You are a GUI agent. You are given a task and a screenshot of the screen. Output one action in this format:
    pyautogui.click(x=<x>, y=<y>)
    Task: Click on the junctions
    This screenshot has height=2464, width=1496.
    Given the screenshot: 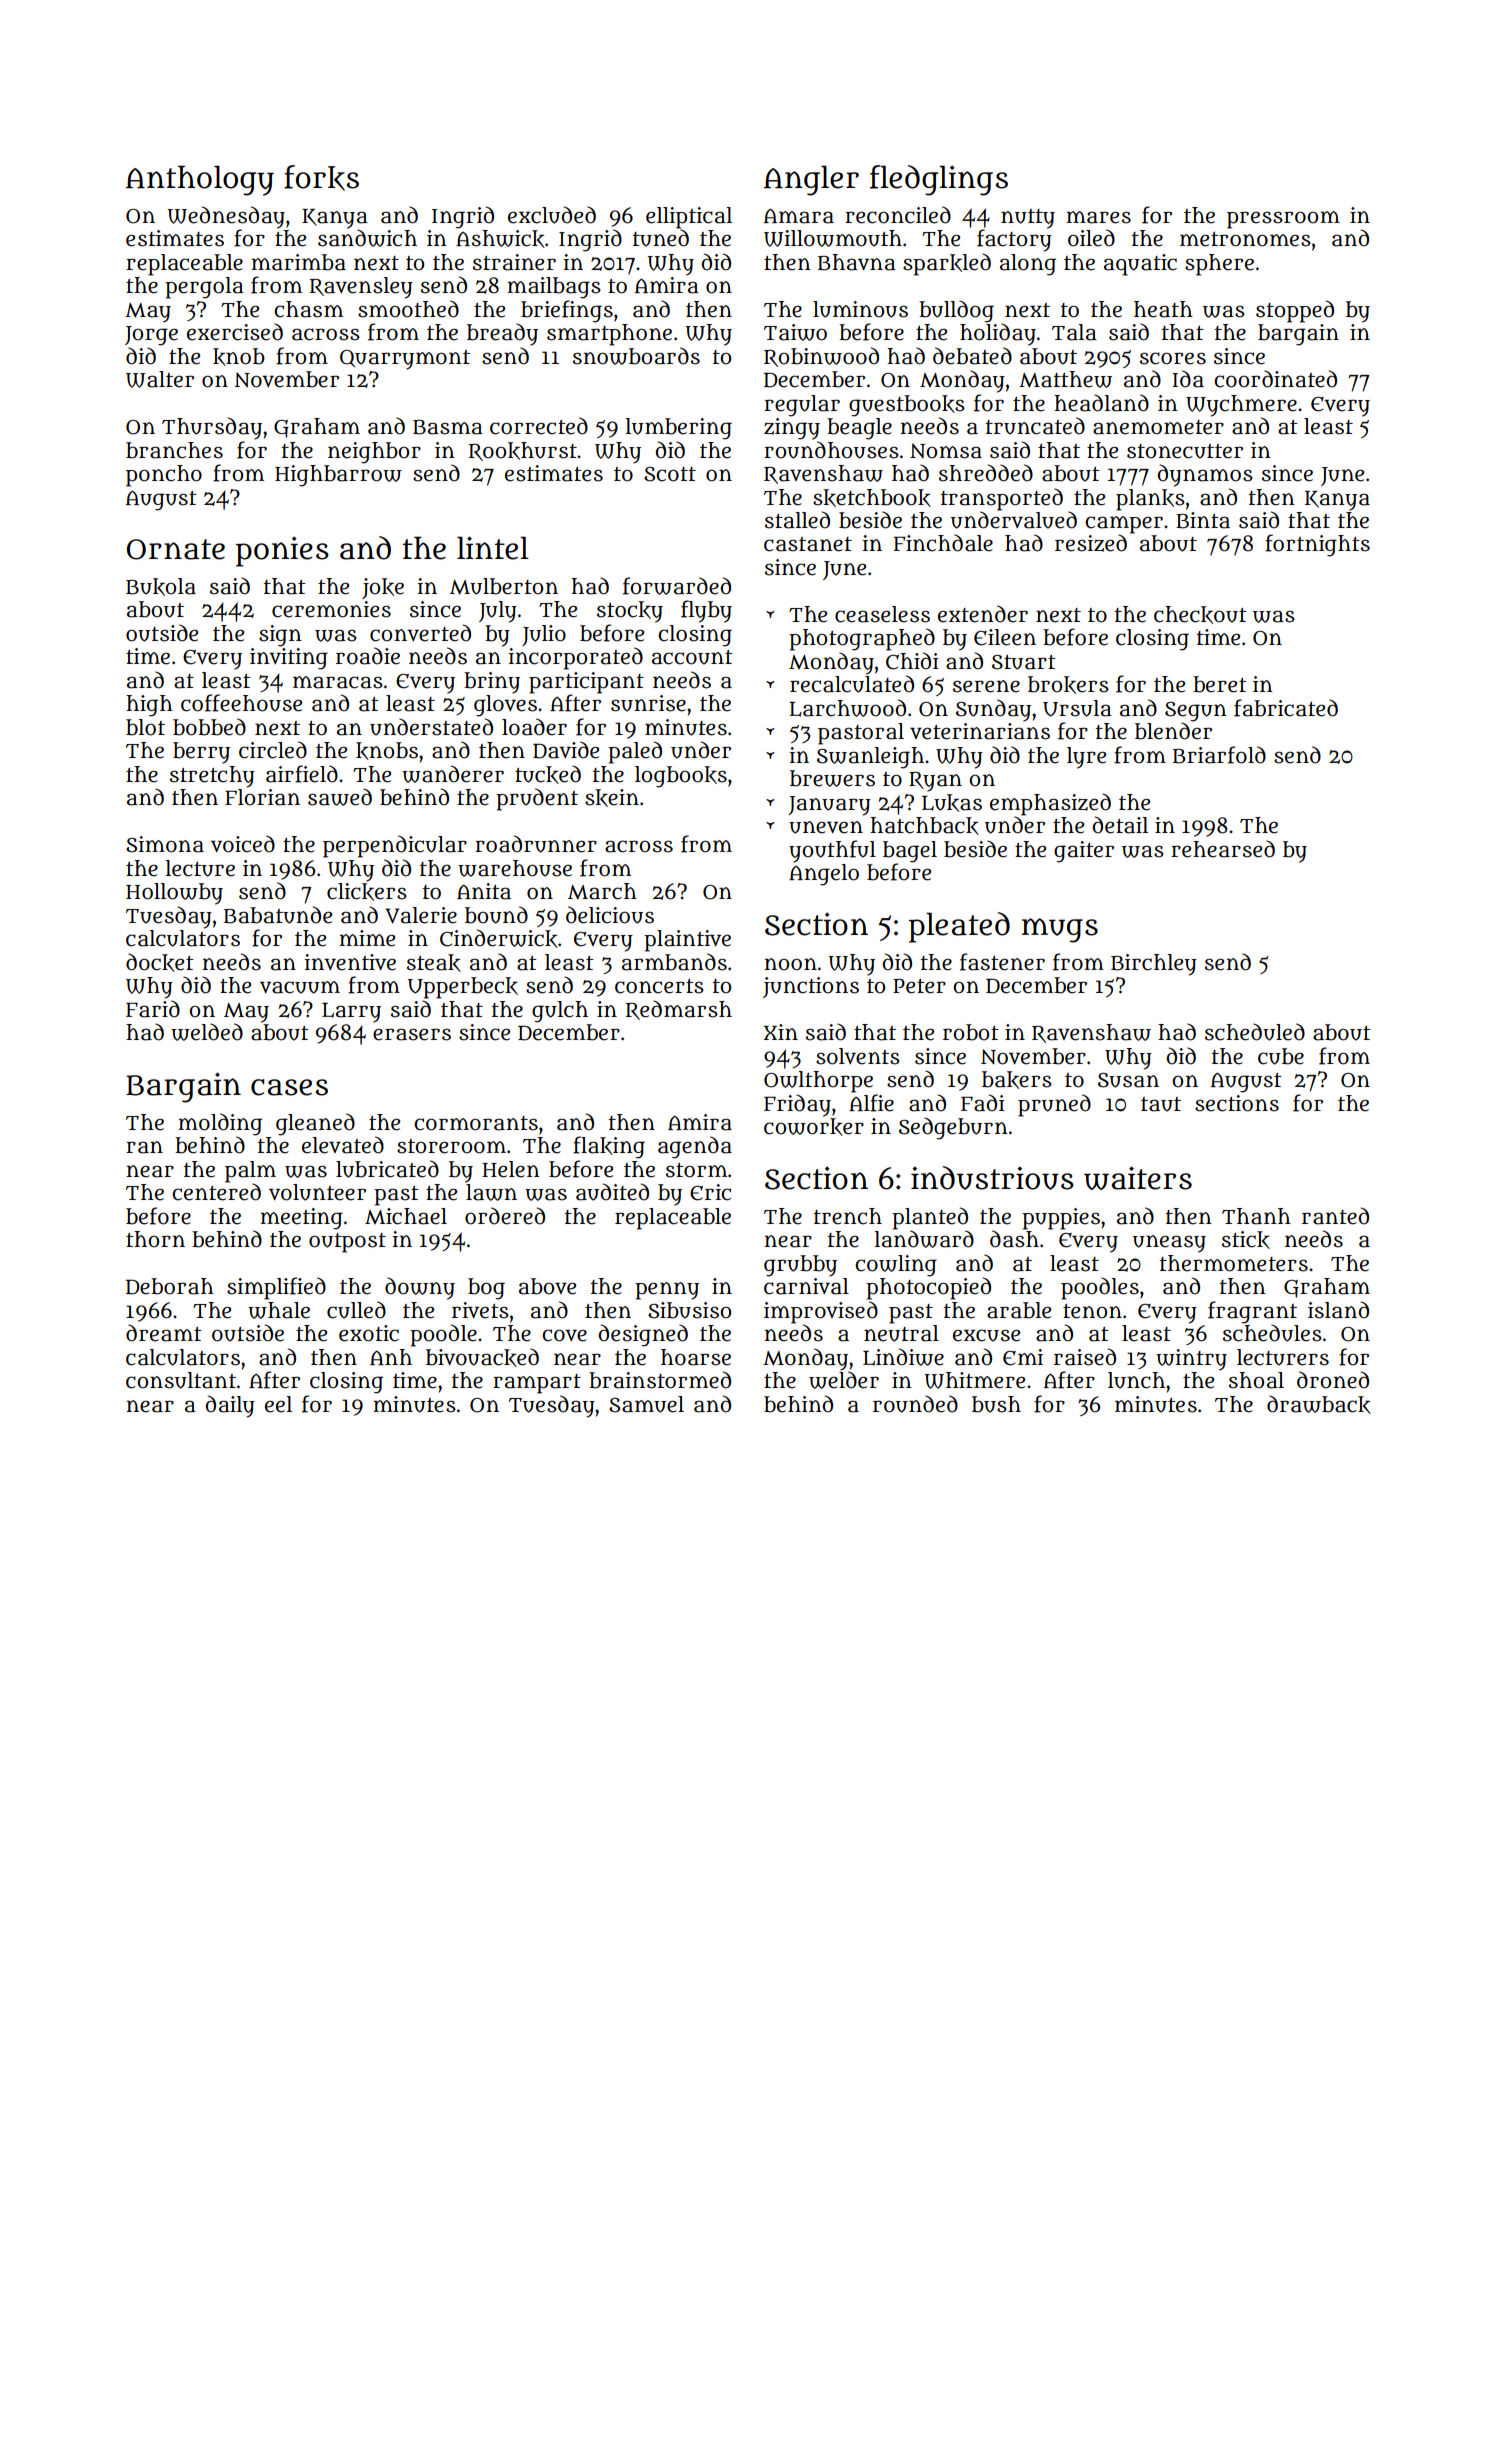 What is the action you would take?
    pyautogui.click(x=811, y=987)
